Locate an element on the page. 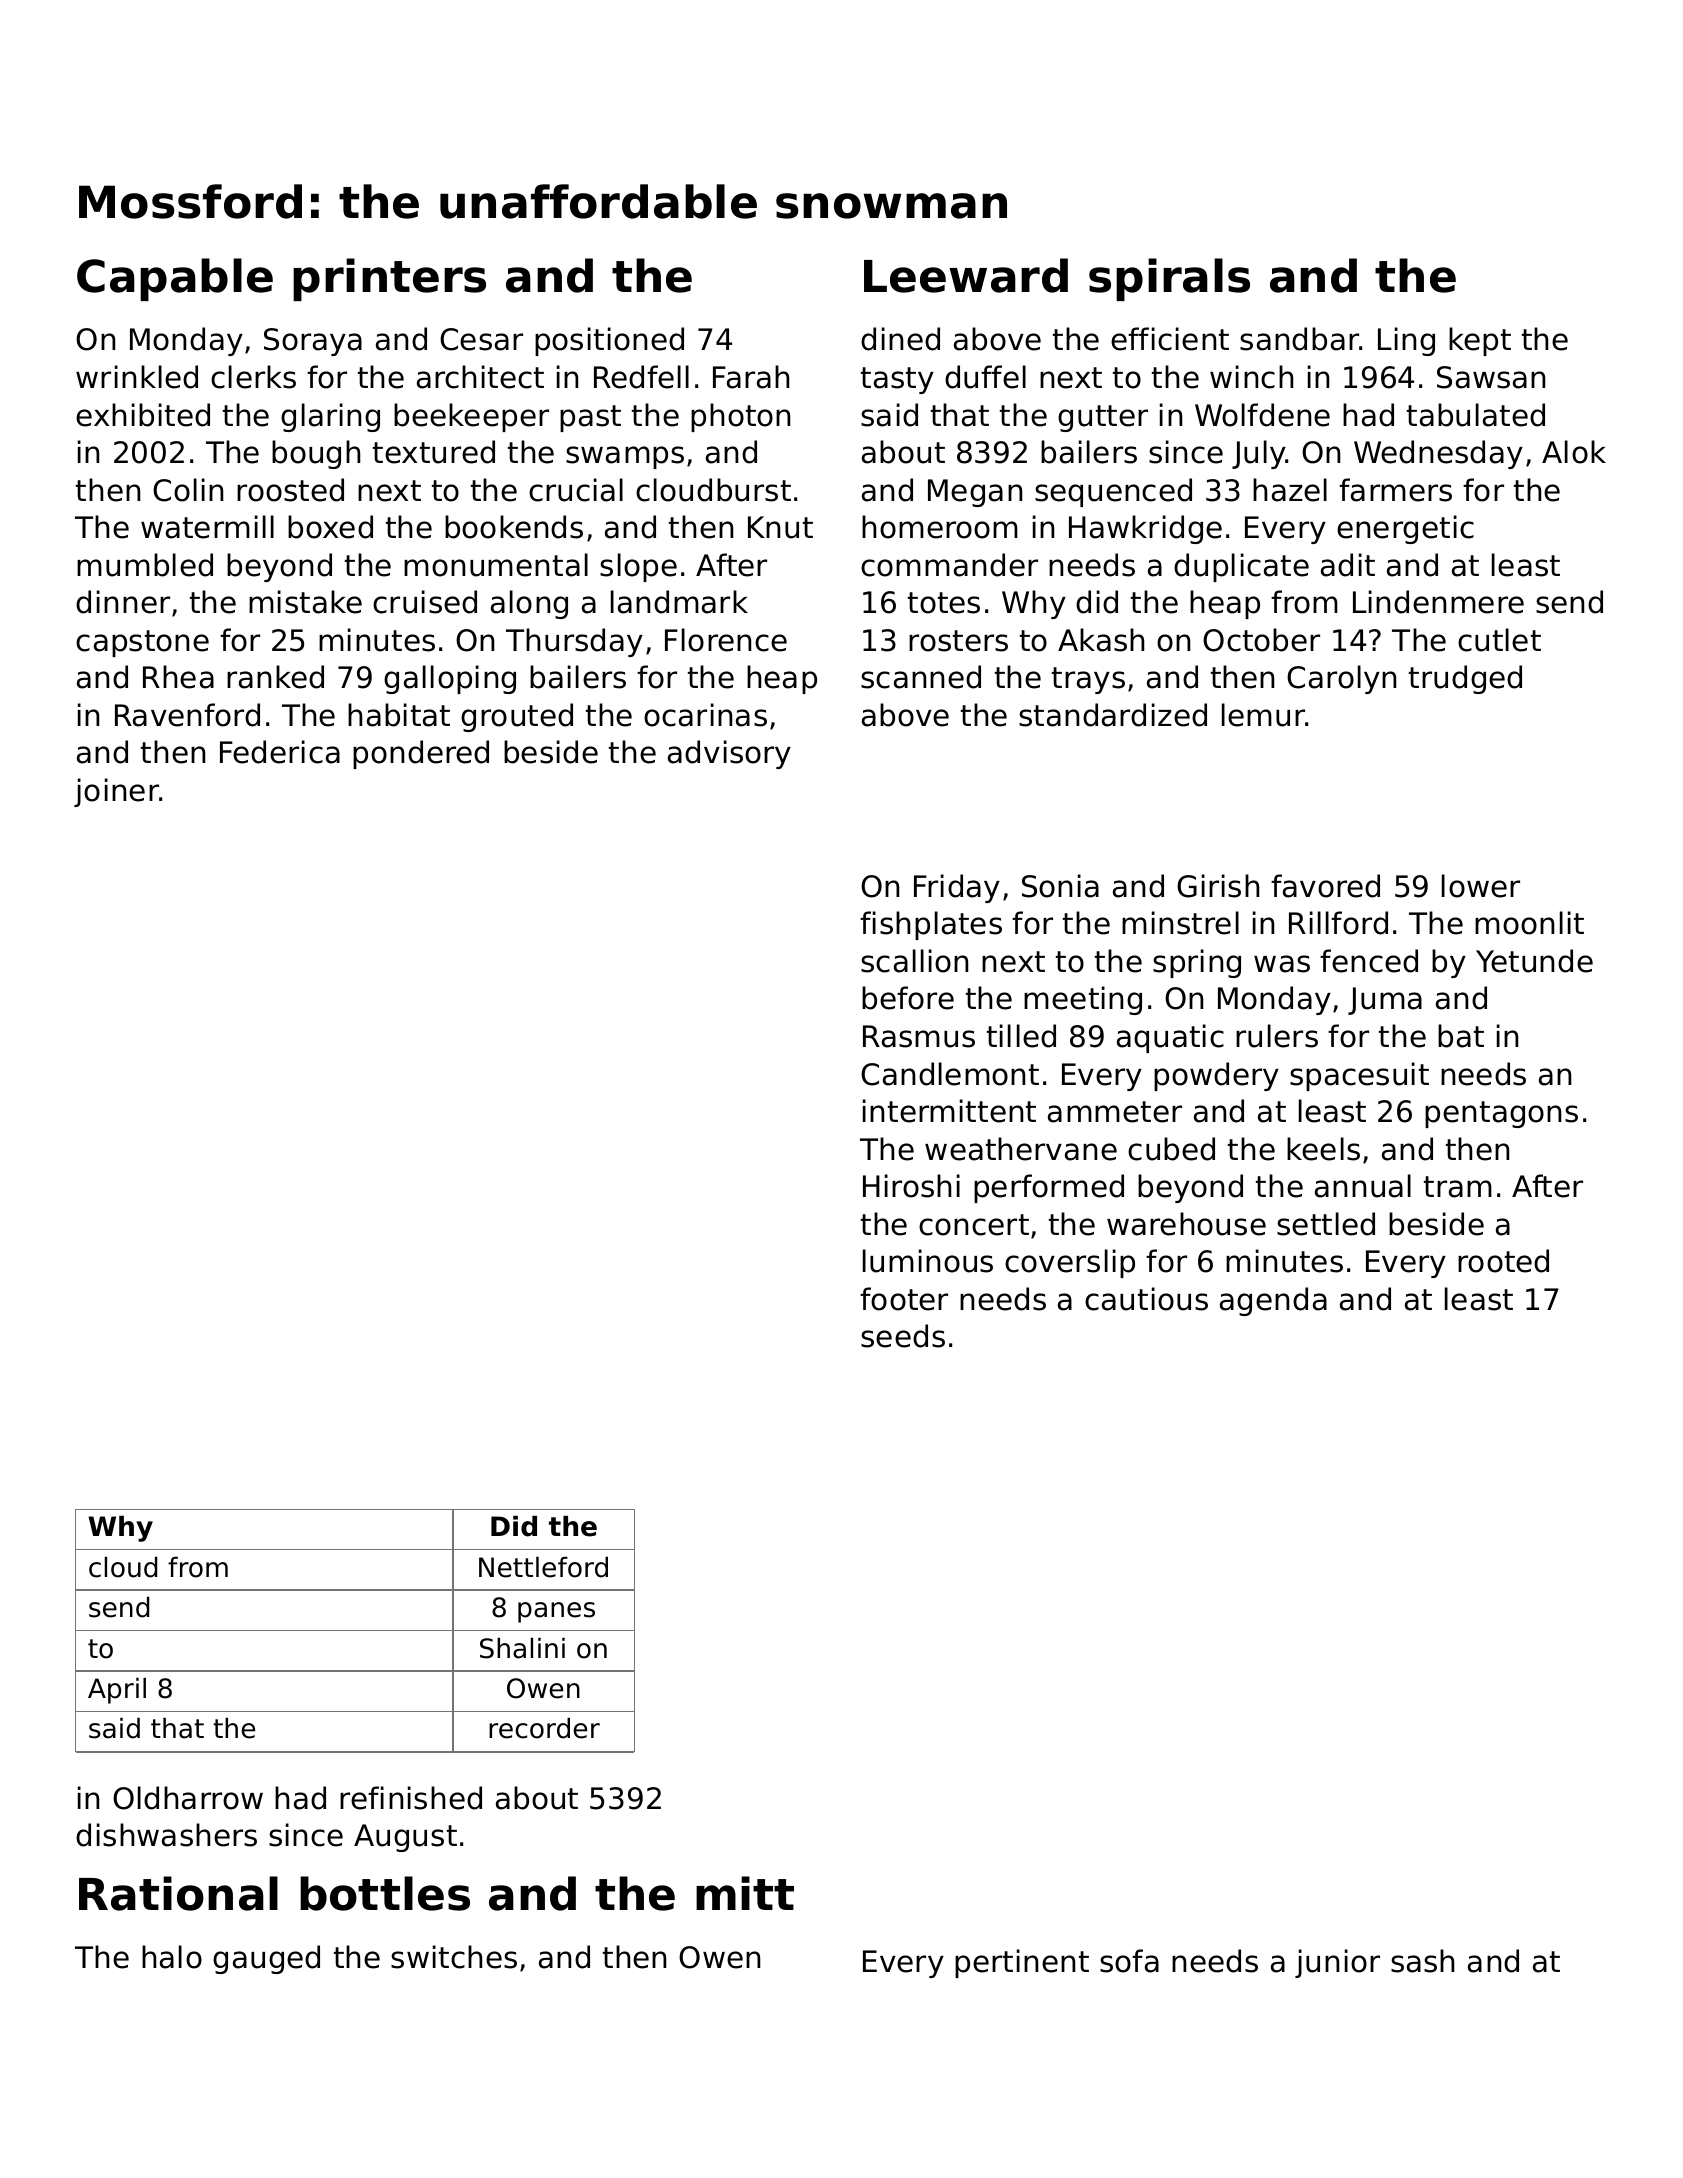 This document has width=1683, height=2178. Capable is located at coordinates (175, 279).
